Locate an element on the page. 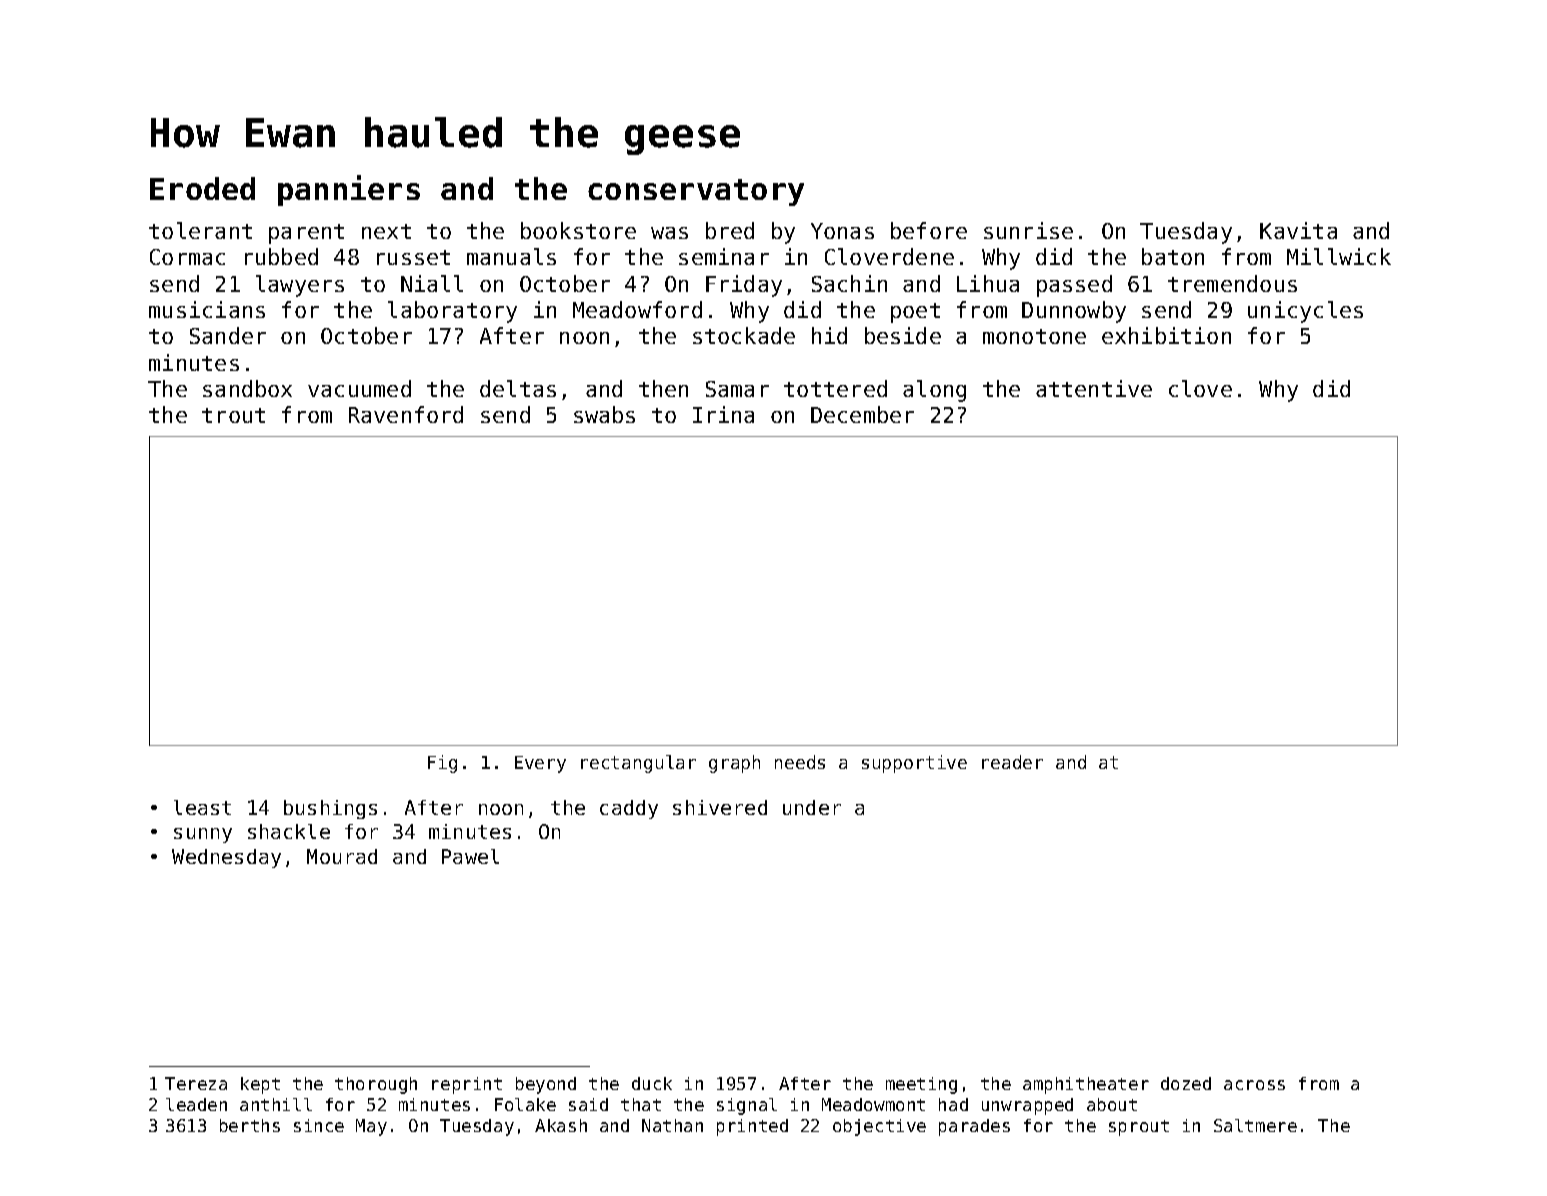 This image has width=1547, height=1196. duck is located at coordinates (652, 1083).
